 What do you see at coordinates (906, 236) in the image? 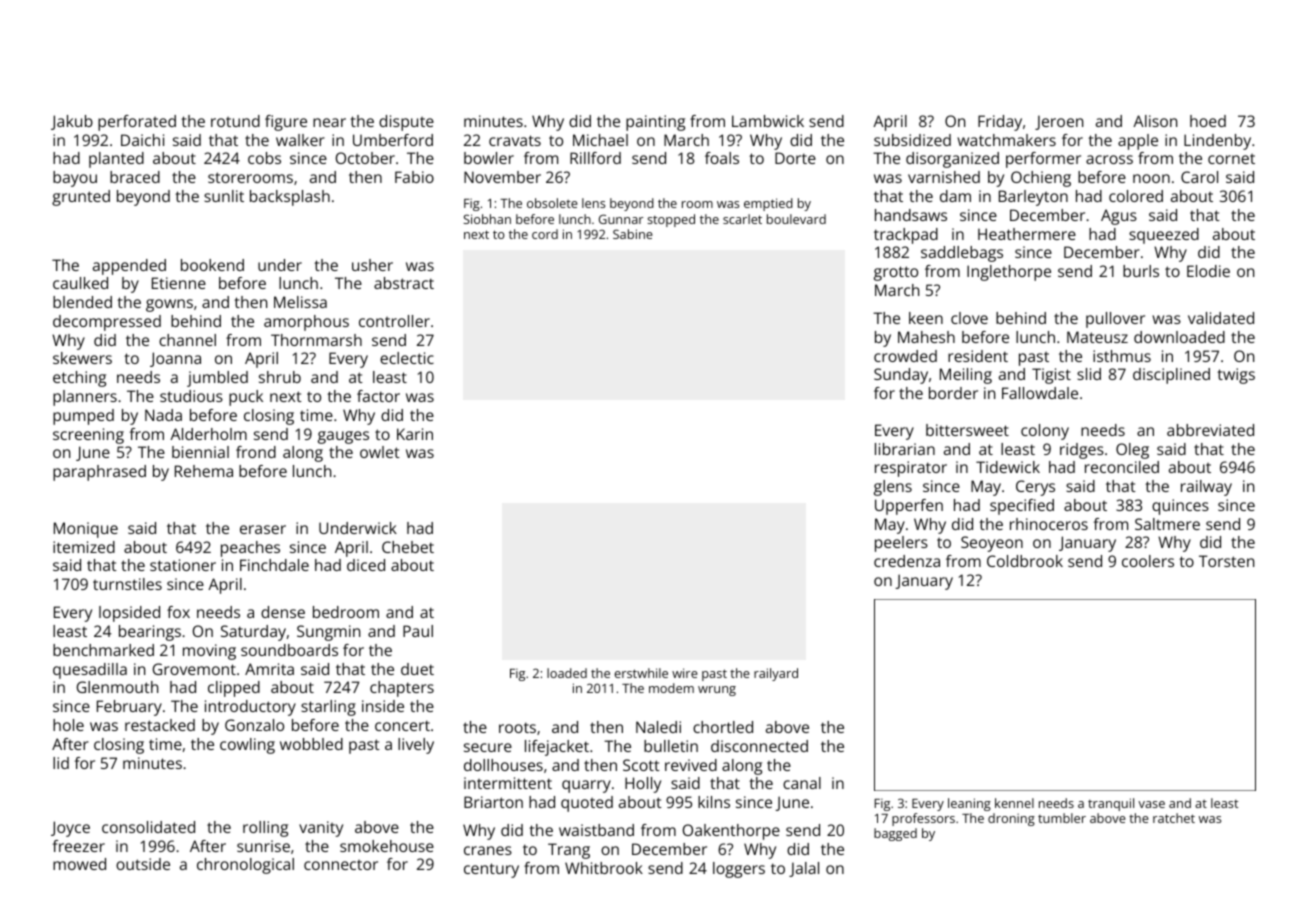
I see `trackpad` at bounding box center [906, 236].
